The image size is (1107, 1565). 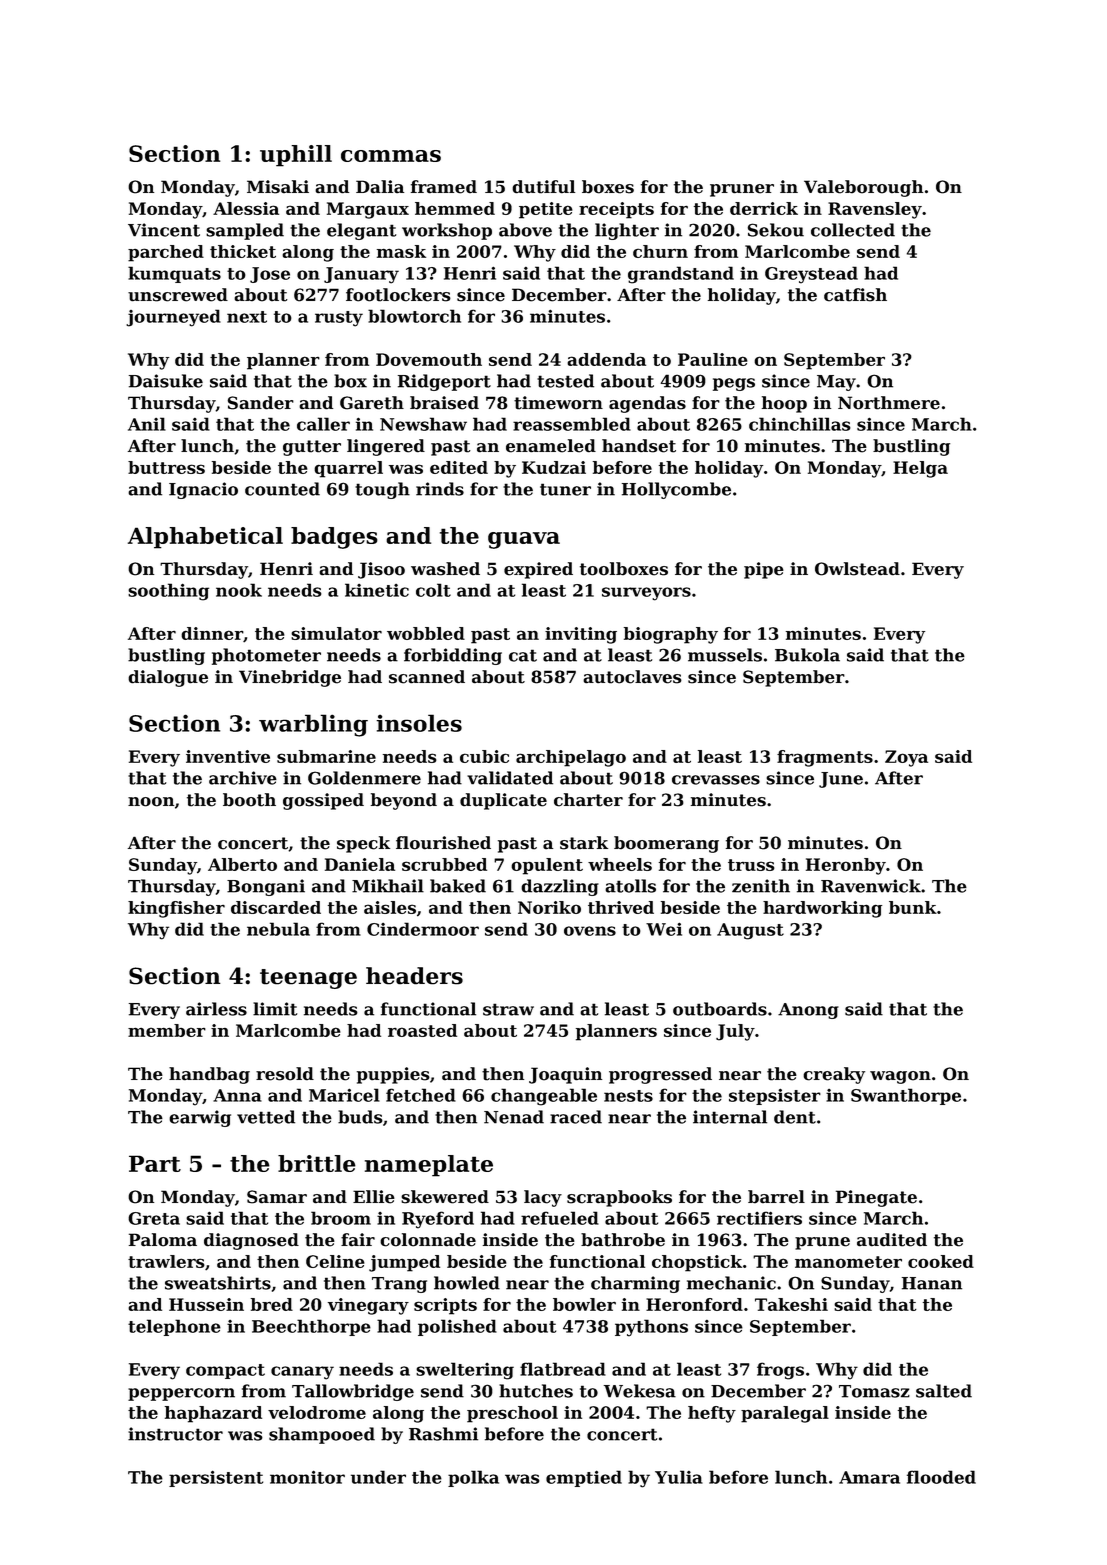 What do you see at coordinates (863, 188) in the image?
I see `Valeborough` at bounding box center [863, 188].
